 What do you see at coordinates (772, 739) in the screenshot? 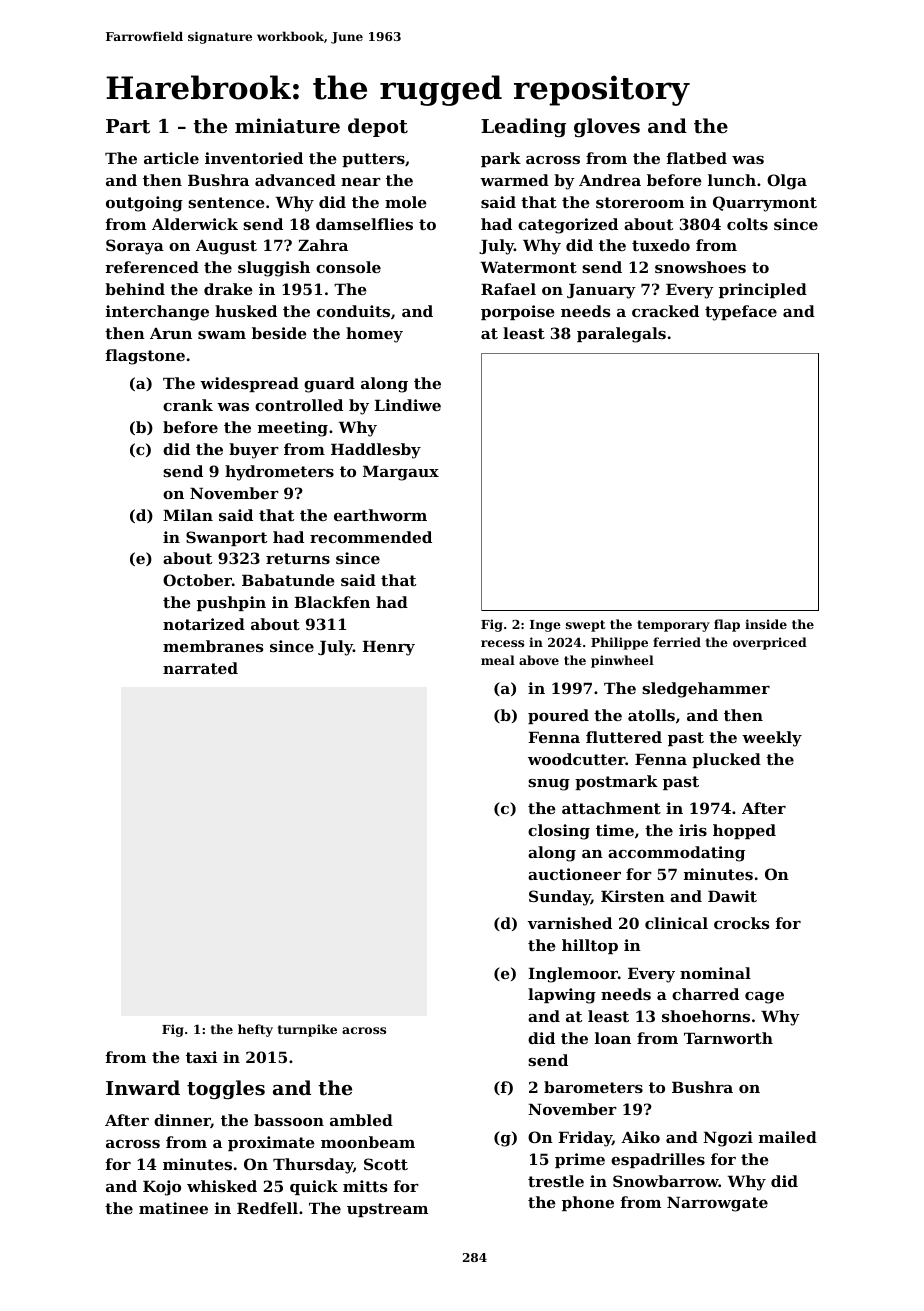
I see `weekly` at bounding box center [772, 739].
